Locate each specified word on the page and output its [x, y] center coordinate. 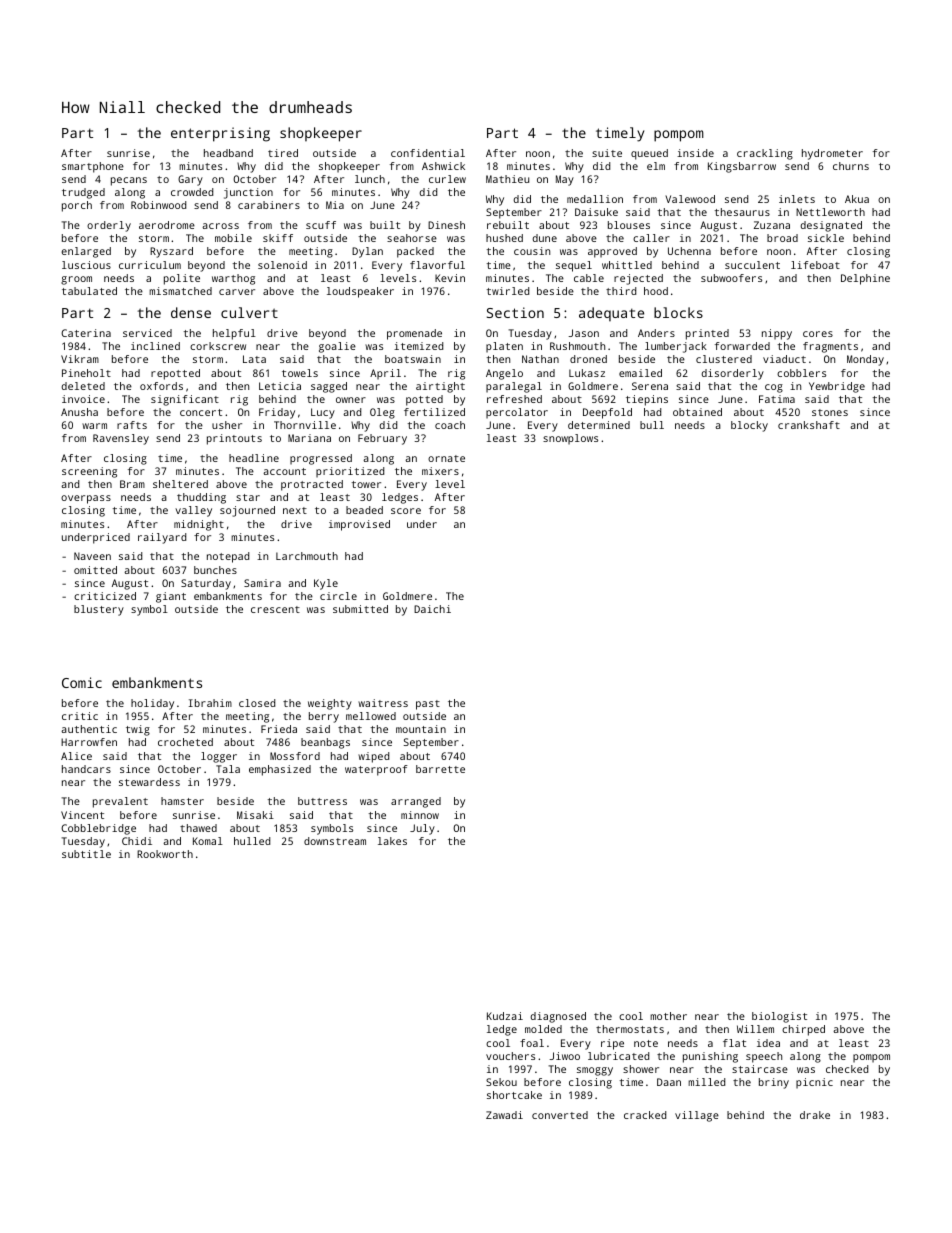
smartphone [93, 167]
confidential [428, 153]
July [422, 829]
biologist [779, 1017]
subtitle [86, 854]
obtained [697, 412]
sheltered [180, 484]
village [697, 1116]
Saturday [206, 584]
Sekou [501, 1082]
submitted [360, 609]
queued [649, 154]
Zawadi [504, 1115]
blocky [749, 426]
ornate [446, 458]
